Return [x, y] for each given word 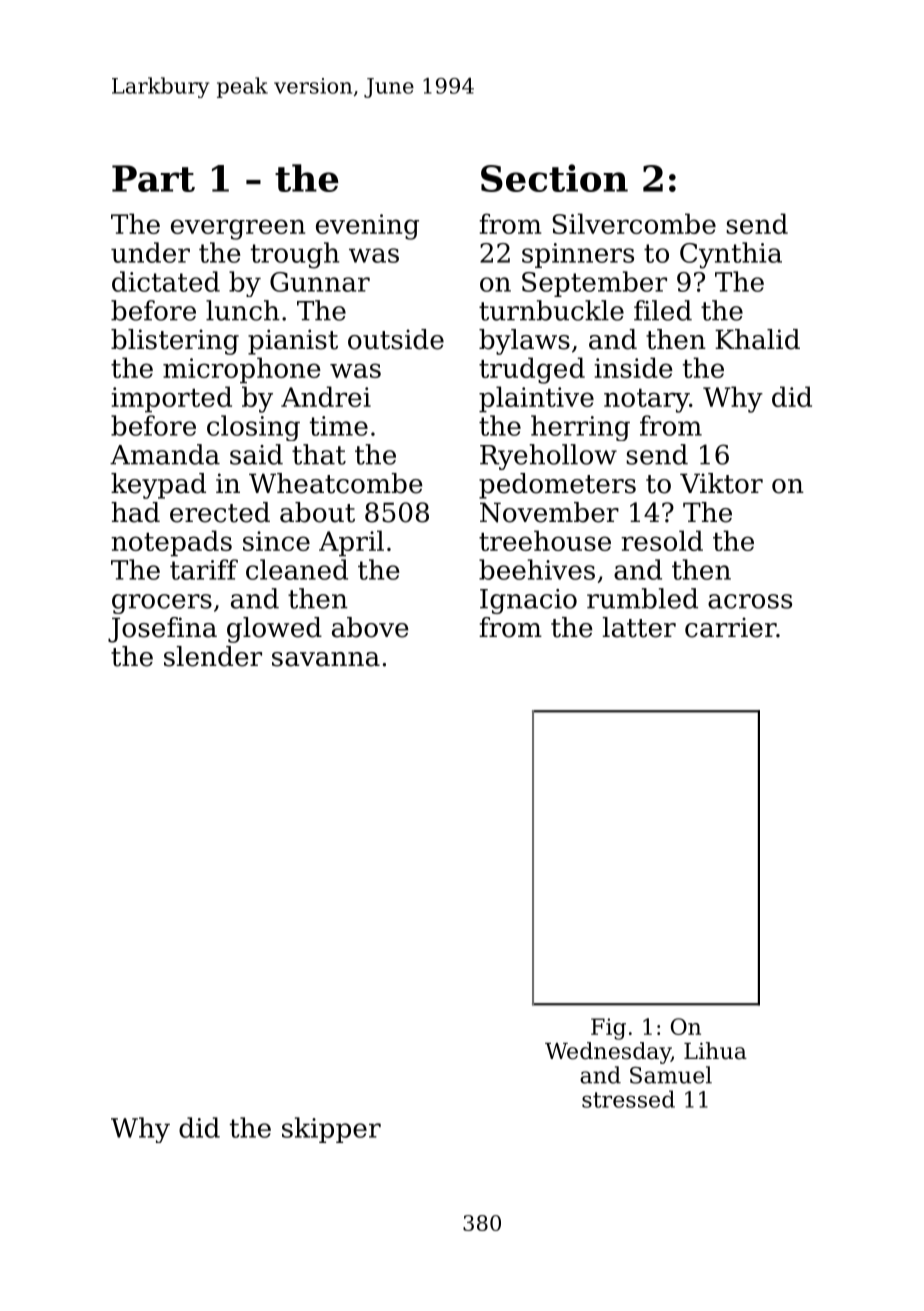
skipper [331, 1130]
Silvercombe [634, 223]
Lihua [715, 1051]
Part [153, 178]
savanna [326, 659]
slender [213, 656]
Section [554, 178]
